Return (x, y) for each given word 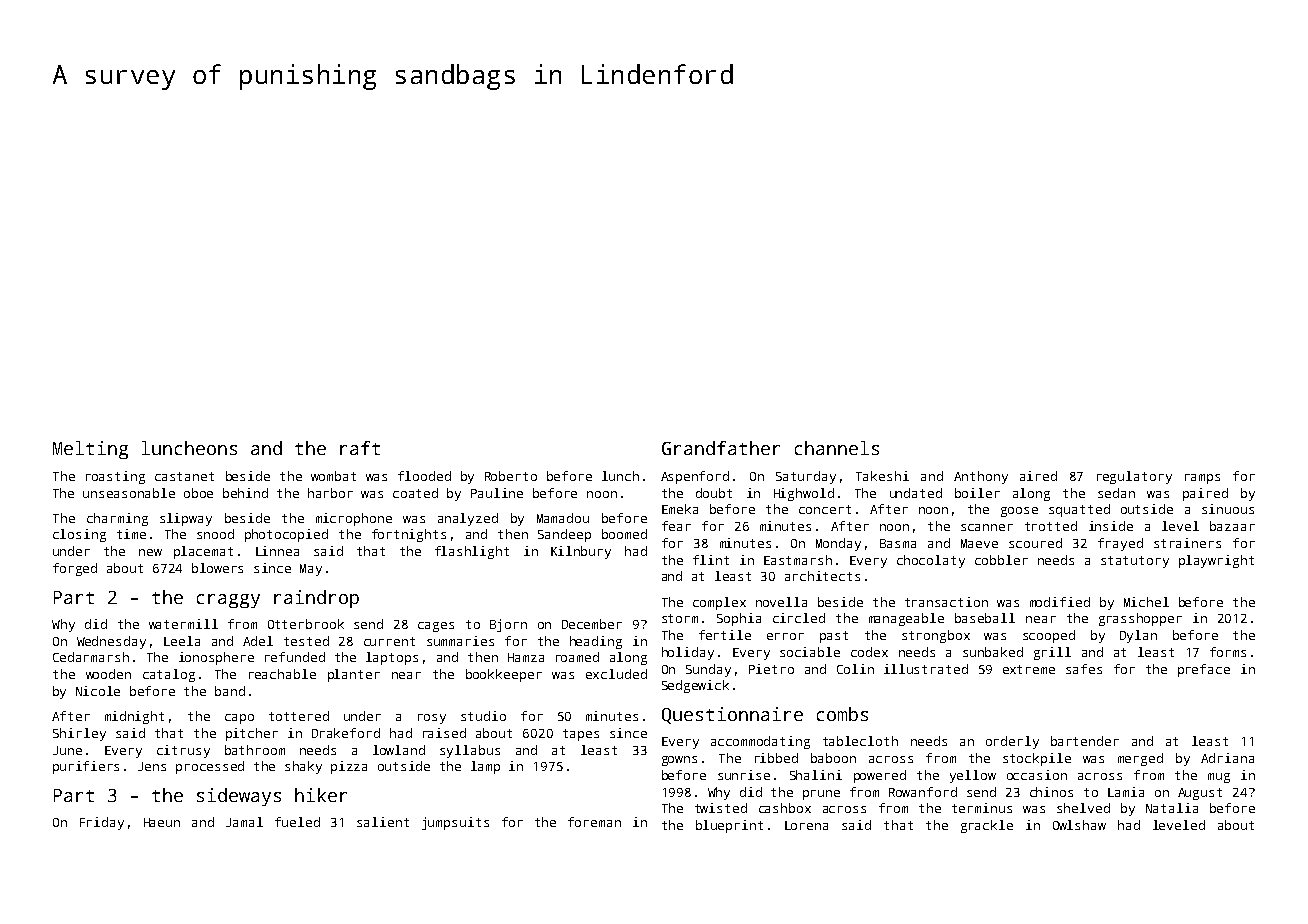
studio (483, 716)
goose (1019, 512)
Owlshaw (1079, 825)
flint (711, 560)
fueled (297, 822)
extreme (1029, 669)
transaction (946, 602)
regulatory (1134, 477)
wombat (333, 476)
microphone (354, 519)
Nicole (98, 691)
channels (837, 448)
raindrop (316, 599)
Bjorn (508, 625)
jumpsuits (455, 823)
